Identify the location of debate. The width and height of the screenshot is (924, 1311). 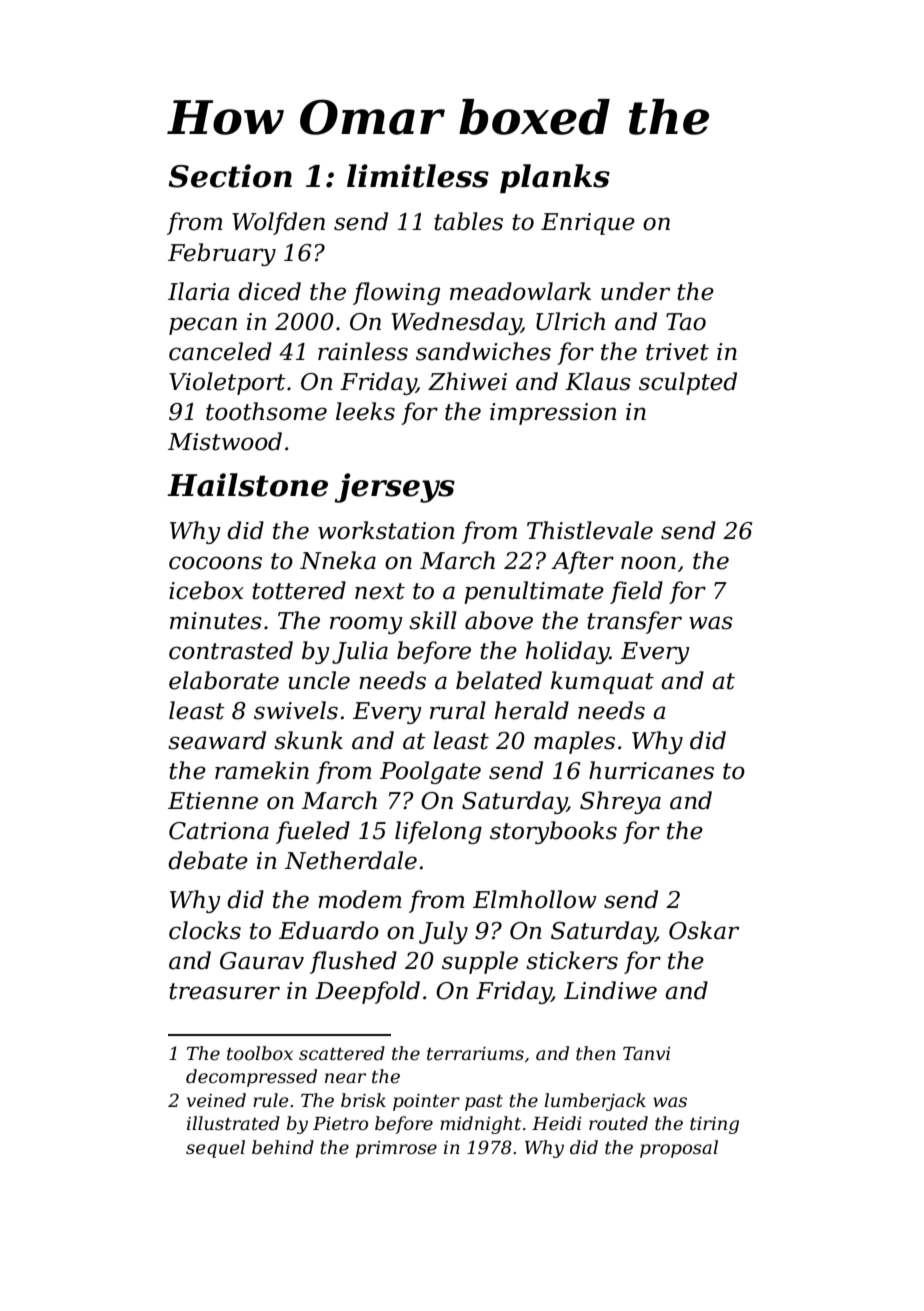
(208, 860).
